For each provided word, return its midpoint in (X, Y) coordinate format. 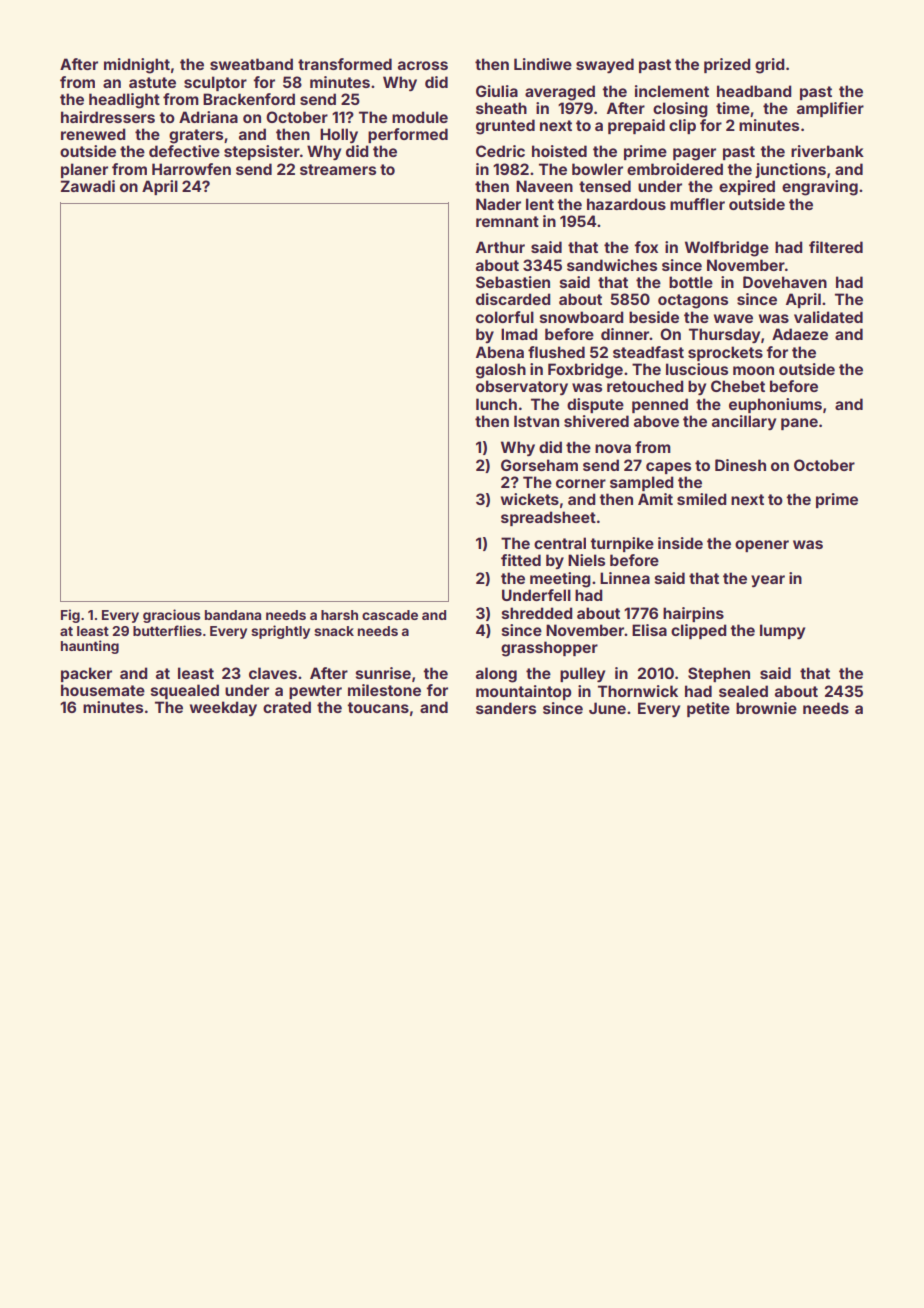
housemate (103, 690)
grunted (505, 127)
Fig (70, 616)
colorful (505, 317)
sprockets (725, 353)
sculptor (215, 83)
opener (762, 546)
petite (708, 709)
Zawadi (88, 186)
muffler (697, 204)
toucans (378, 707)
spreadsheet (548, 518)
